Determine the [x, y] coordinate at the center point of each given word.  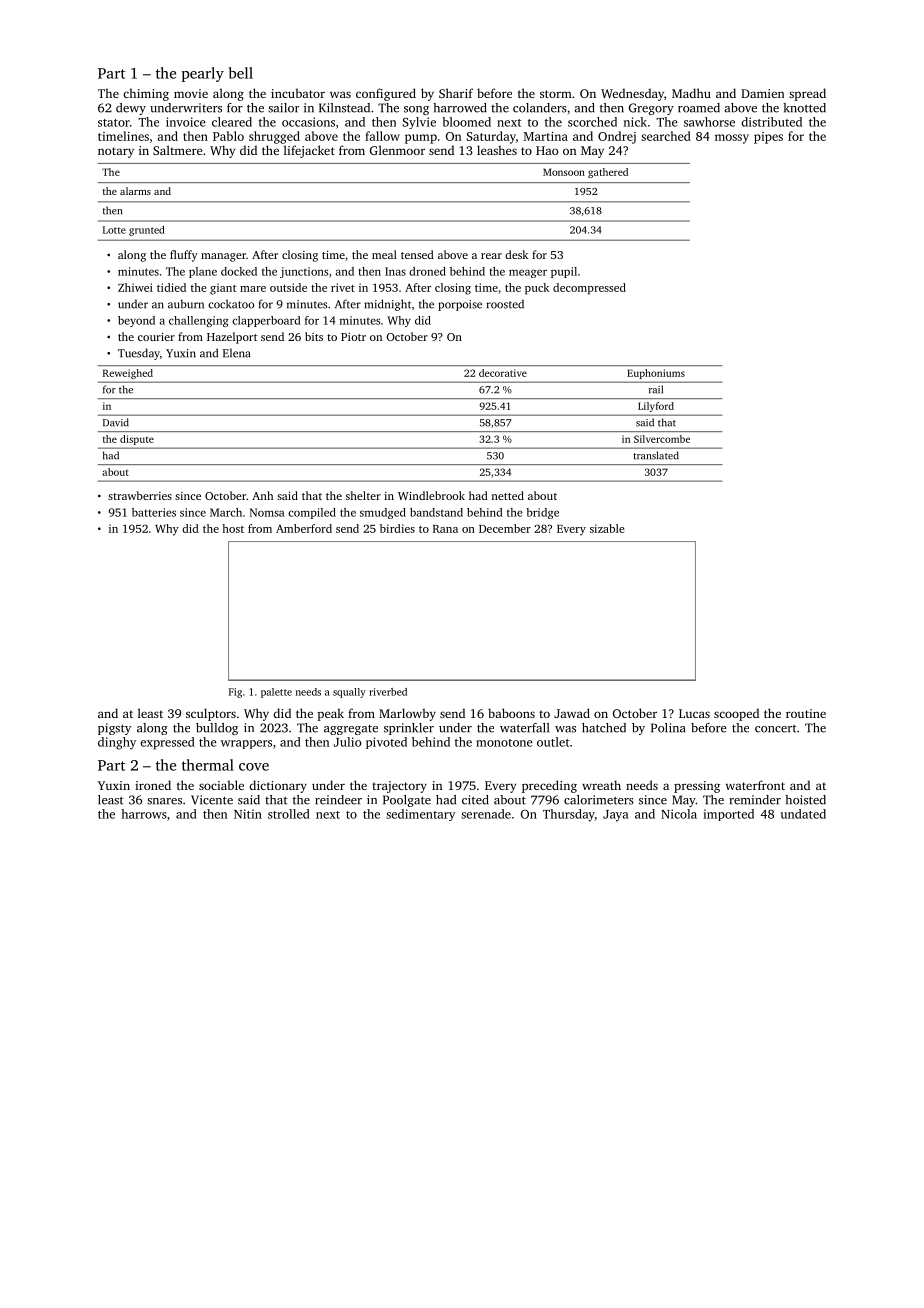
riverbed [388, 692]
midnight [387, 305]
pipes [768, 138]
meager [528, 273]
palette [276, 693]
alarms [135, 191]
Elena [236, 353]
